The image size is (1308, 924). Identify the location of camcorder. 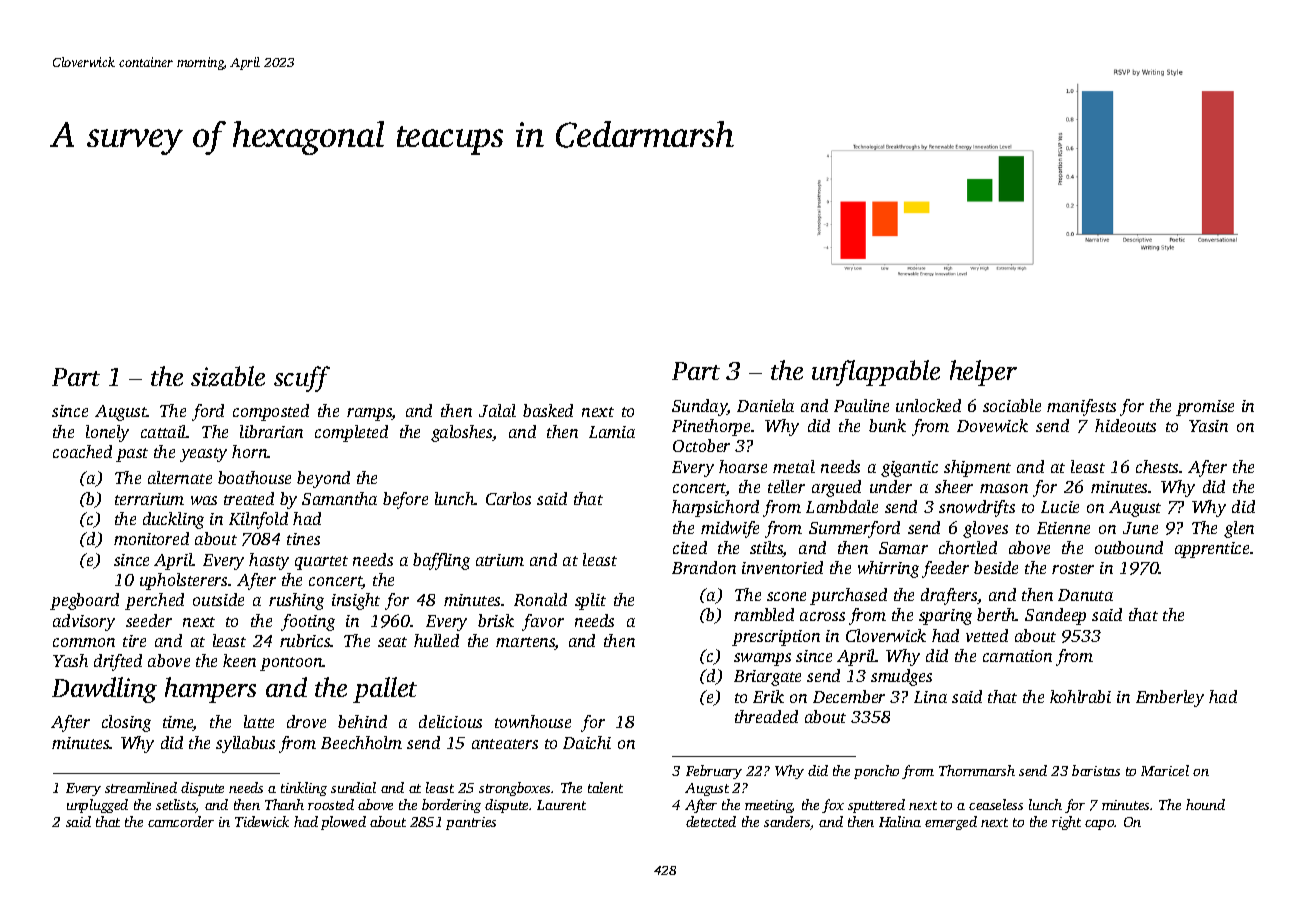
(181, 821).
